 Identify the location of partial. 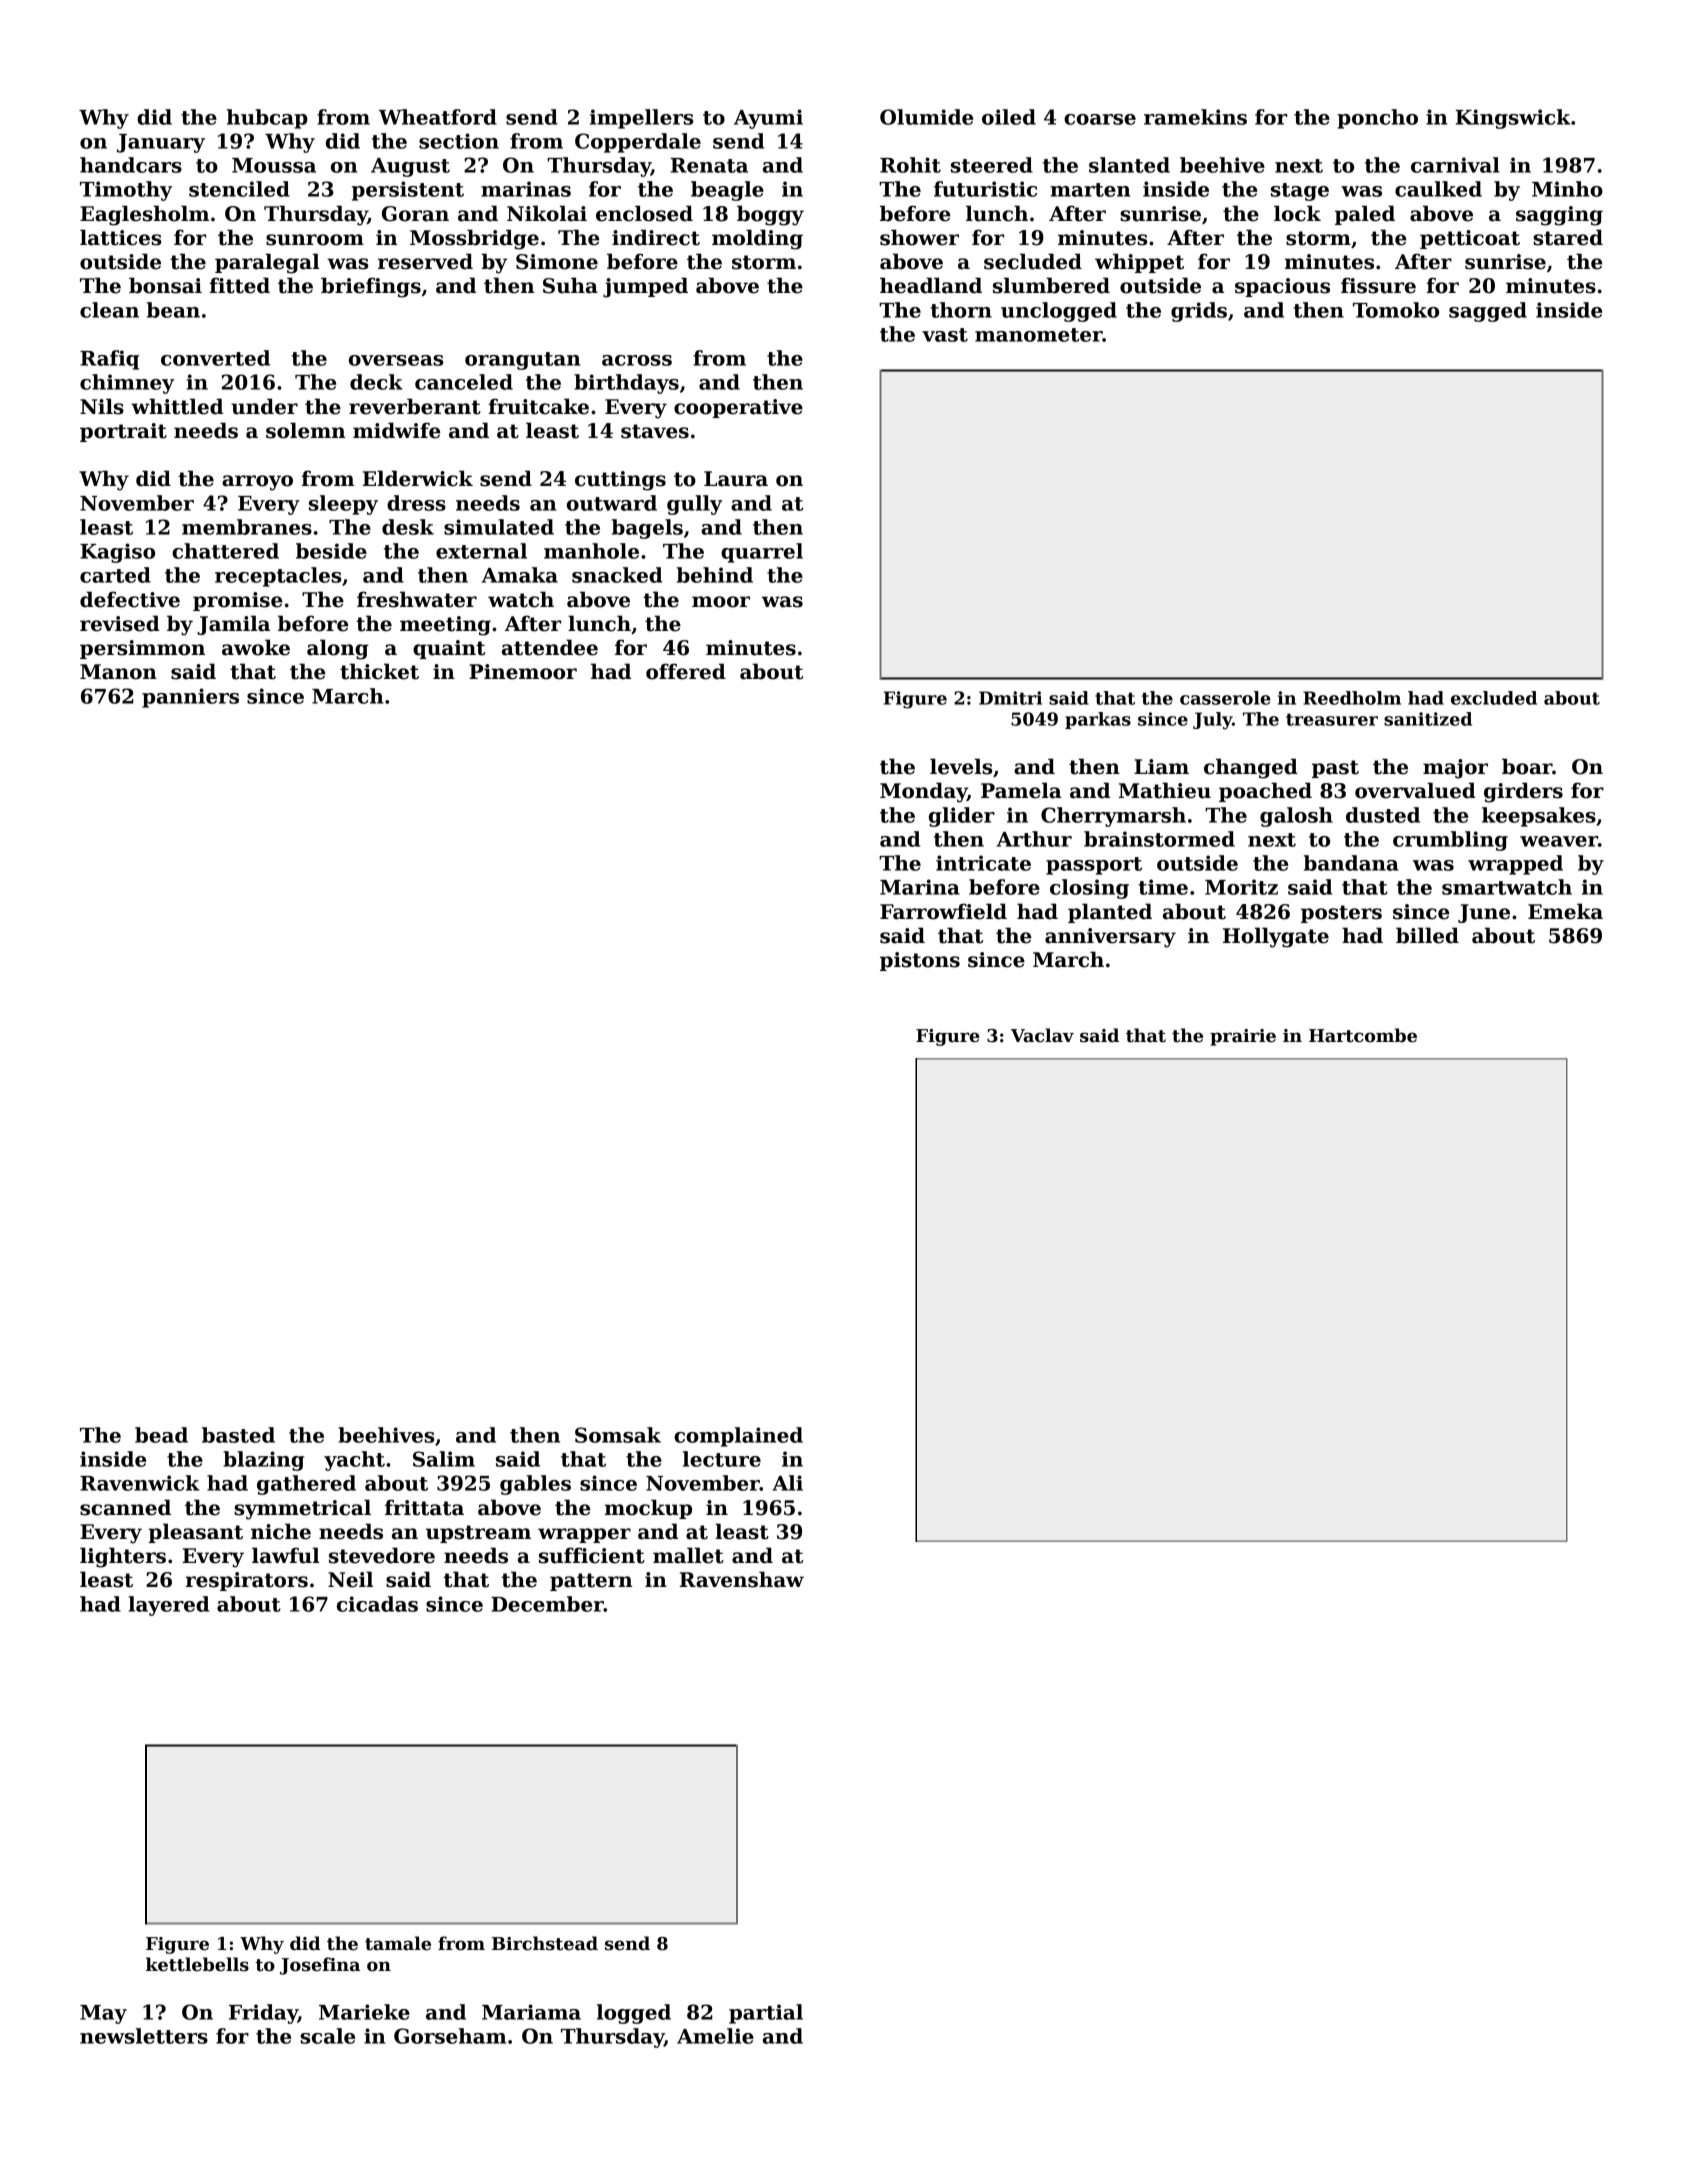
(766, 2014).
